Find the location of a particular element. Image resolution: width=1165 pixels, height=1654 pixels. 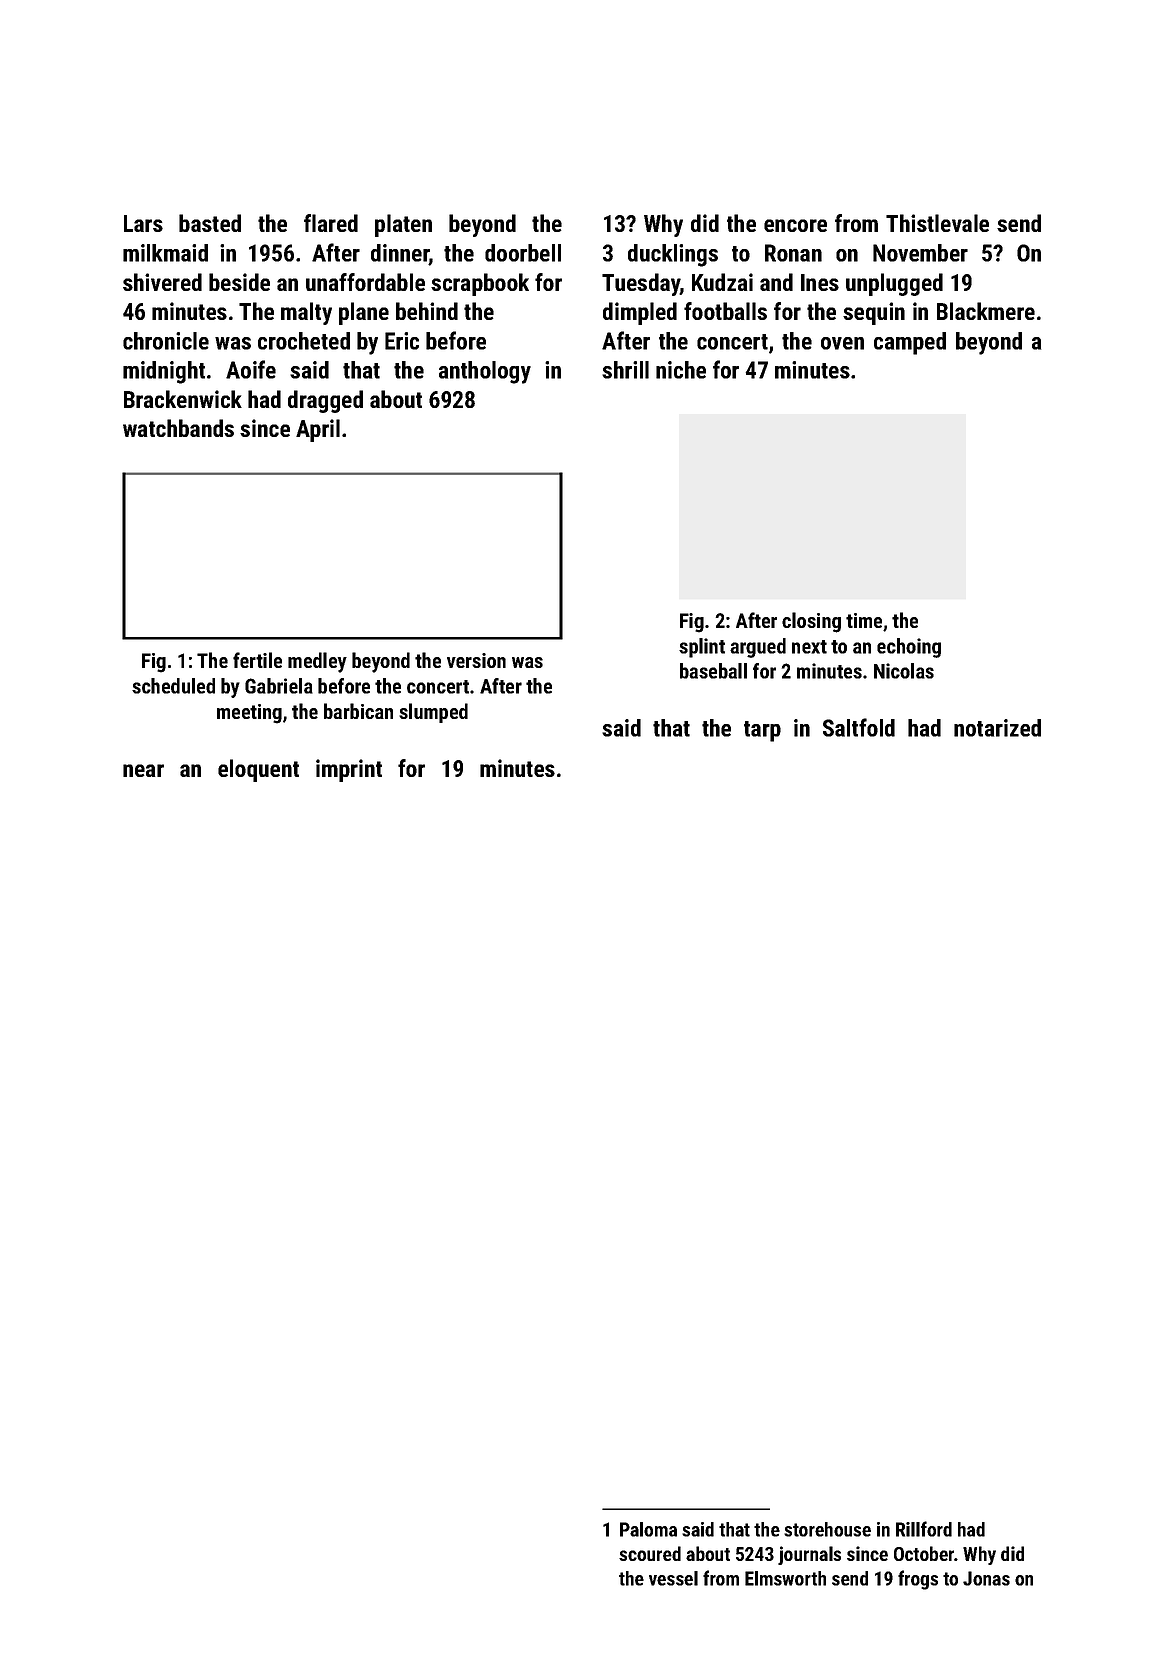

imprint is located at coordinates (349, 770).
